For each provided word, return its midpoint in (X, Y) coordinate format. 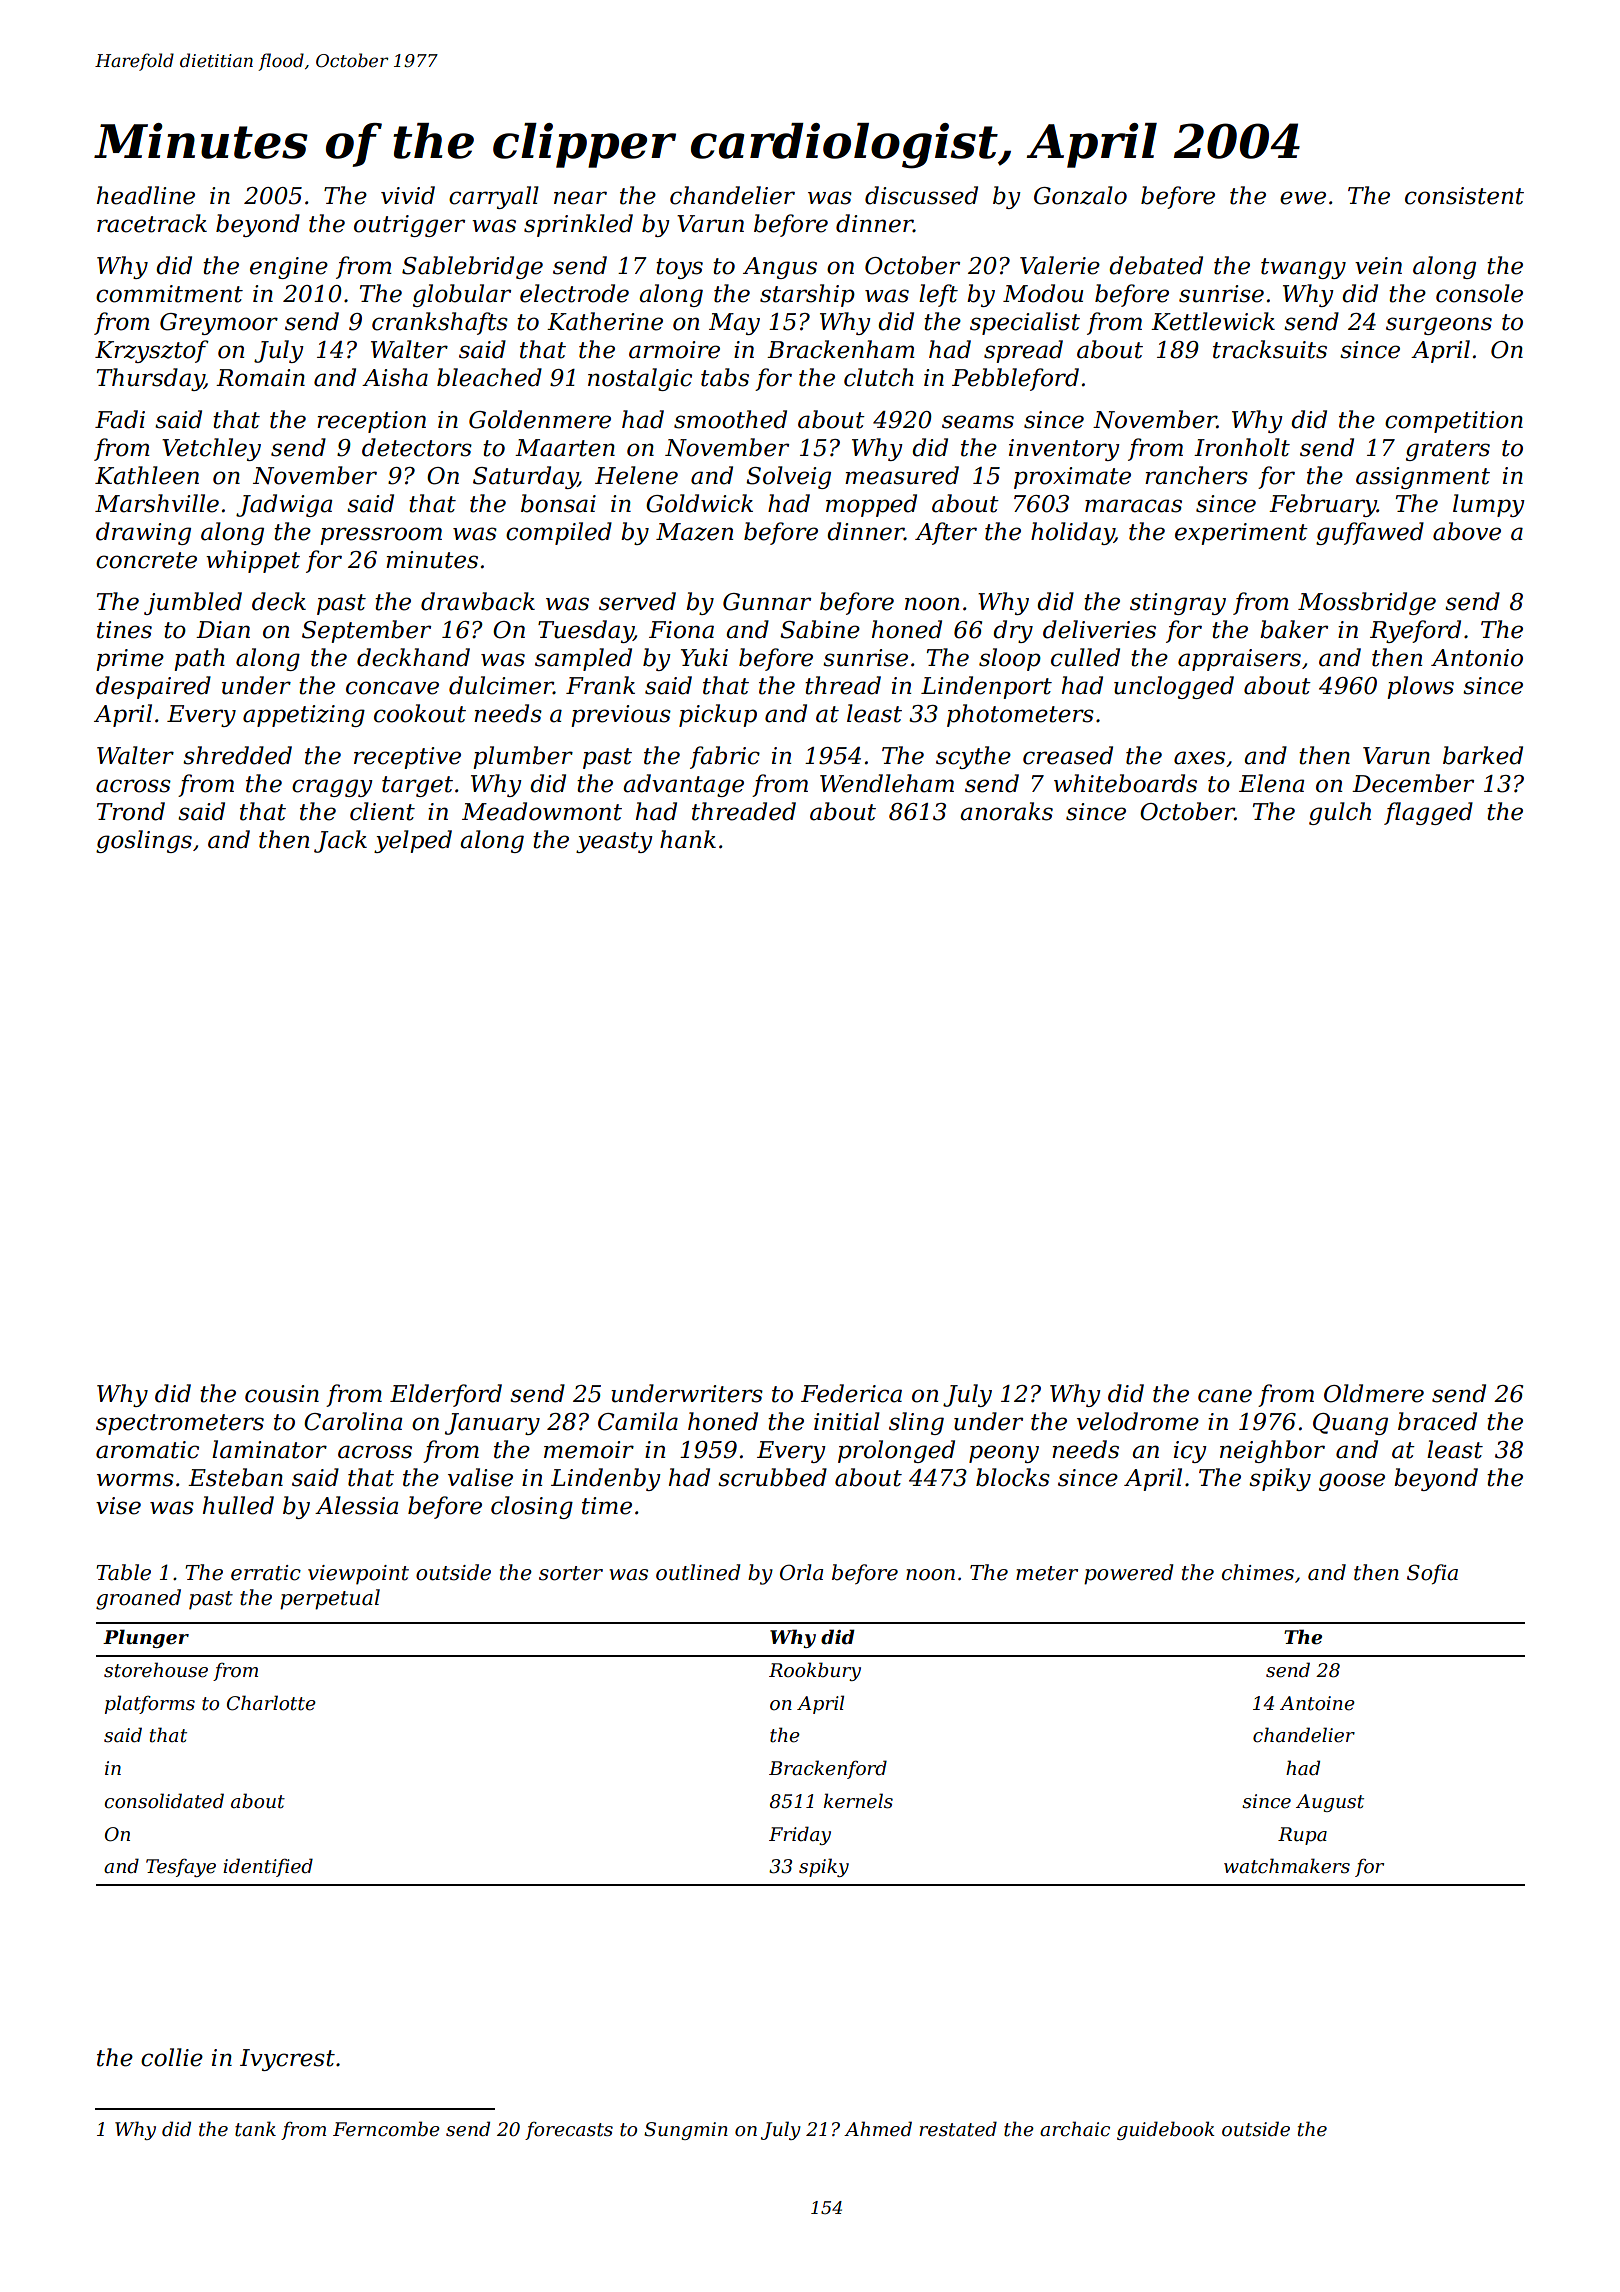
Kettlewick (1213, 321)
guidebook (1166, 2130)
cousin (282, 1394)
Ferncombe (386, 2129)
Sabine (820, 629)
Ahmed (878, 2129)
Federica (851, 1393)
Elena (1271, 783)
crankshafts (440, 323)
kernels (858, 1801)
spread (1023, 351)
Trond (131, 811)
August (1330, 1803)
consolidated (164, 1801)
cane (1225, 1396)
